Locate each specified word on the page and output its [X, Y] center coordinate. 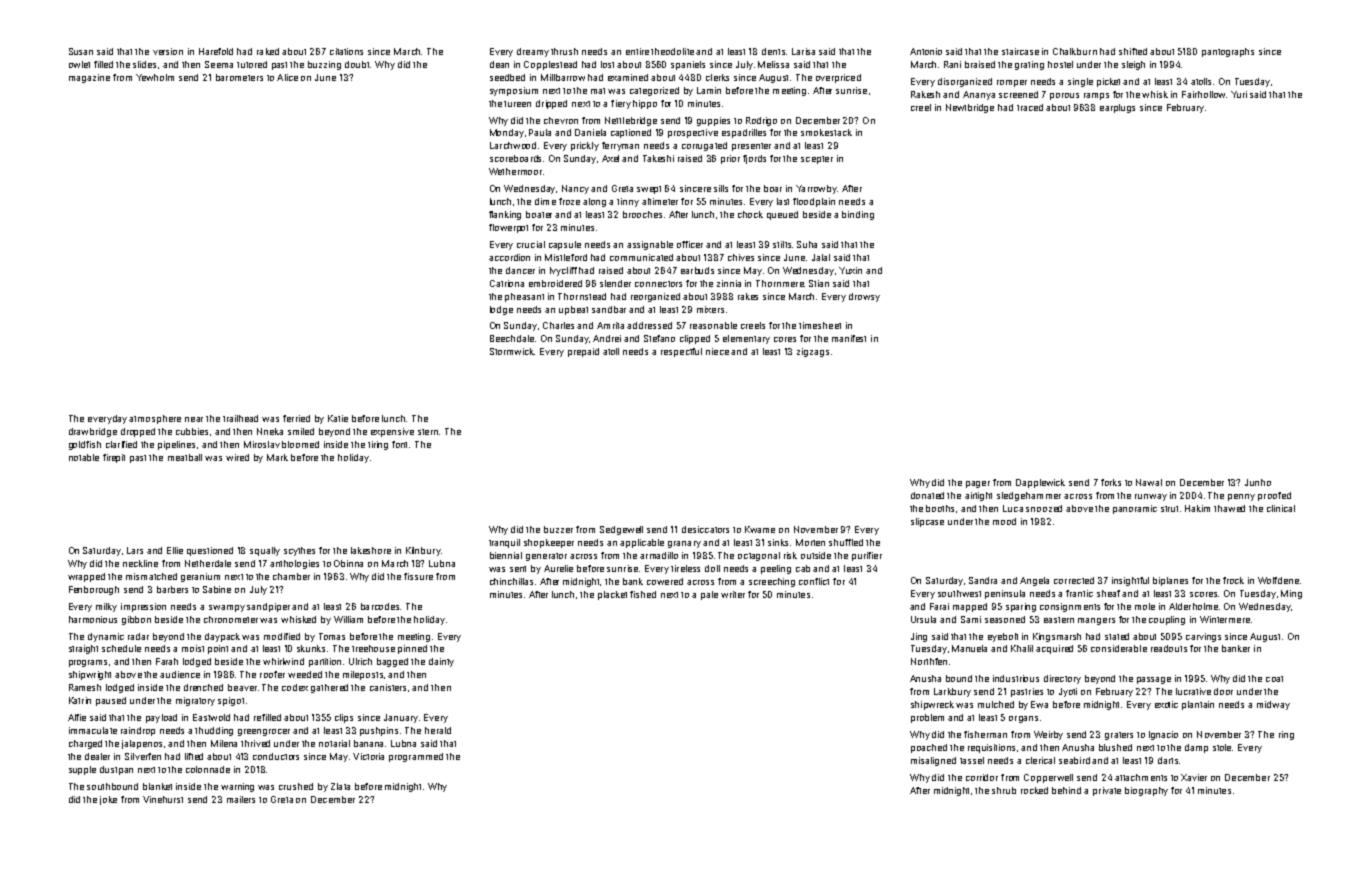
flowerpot [508, 228]
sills [721, 188]
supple [82, 770]
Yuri [1239, 94]
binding [858, 215]
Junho [1258, 482]
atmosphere [155, 419]
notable [84, 457]
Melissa [773, 64]
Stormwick [512, 351]
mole [1145, 606]
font [399, 444]
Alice [287, 77]
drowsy [864, 297]
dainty [441, 662]
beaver [242, 687]
